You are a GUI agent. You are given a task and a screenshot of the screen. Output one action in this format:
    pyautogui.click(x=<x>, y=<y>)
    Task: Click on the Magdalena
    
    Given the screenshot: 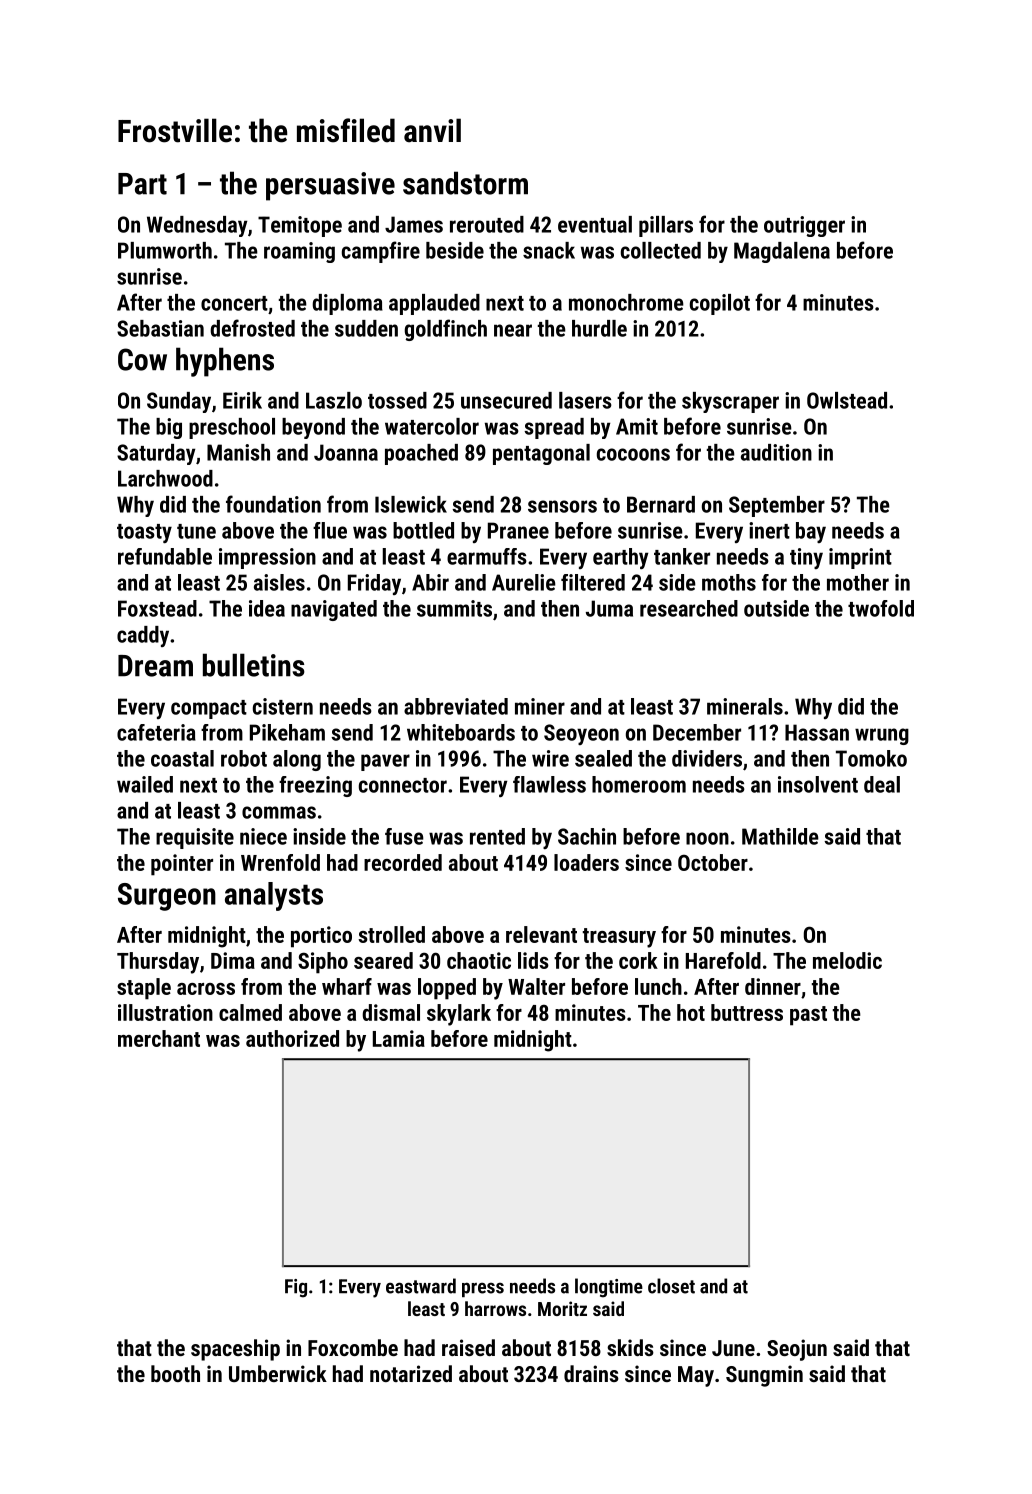 What is the action you would take?
    pyautogui.click(x=782, y=252)
